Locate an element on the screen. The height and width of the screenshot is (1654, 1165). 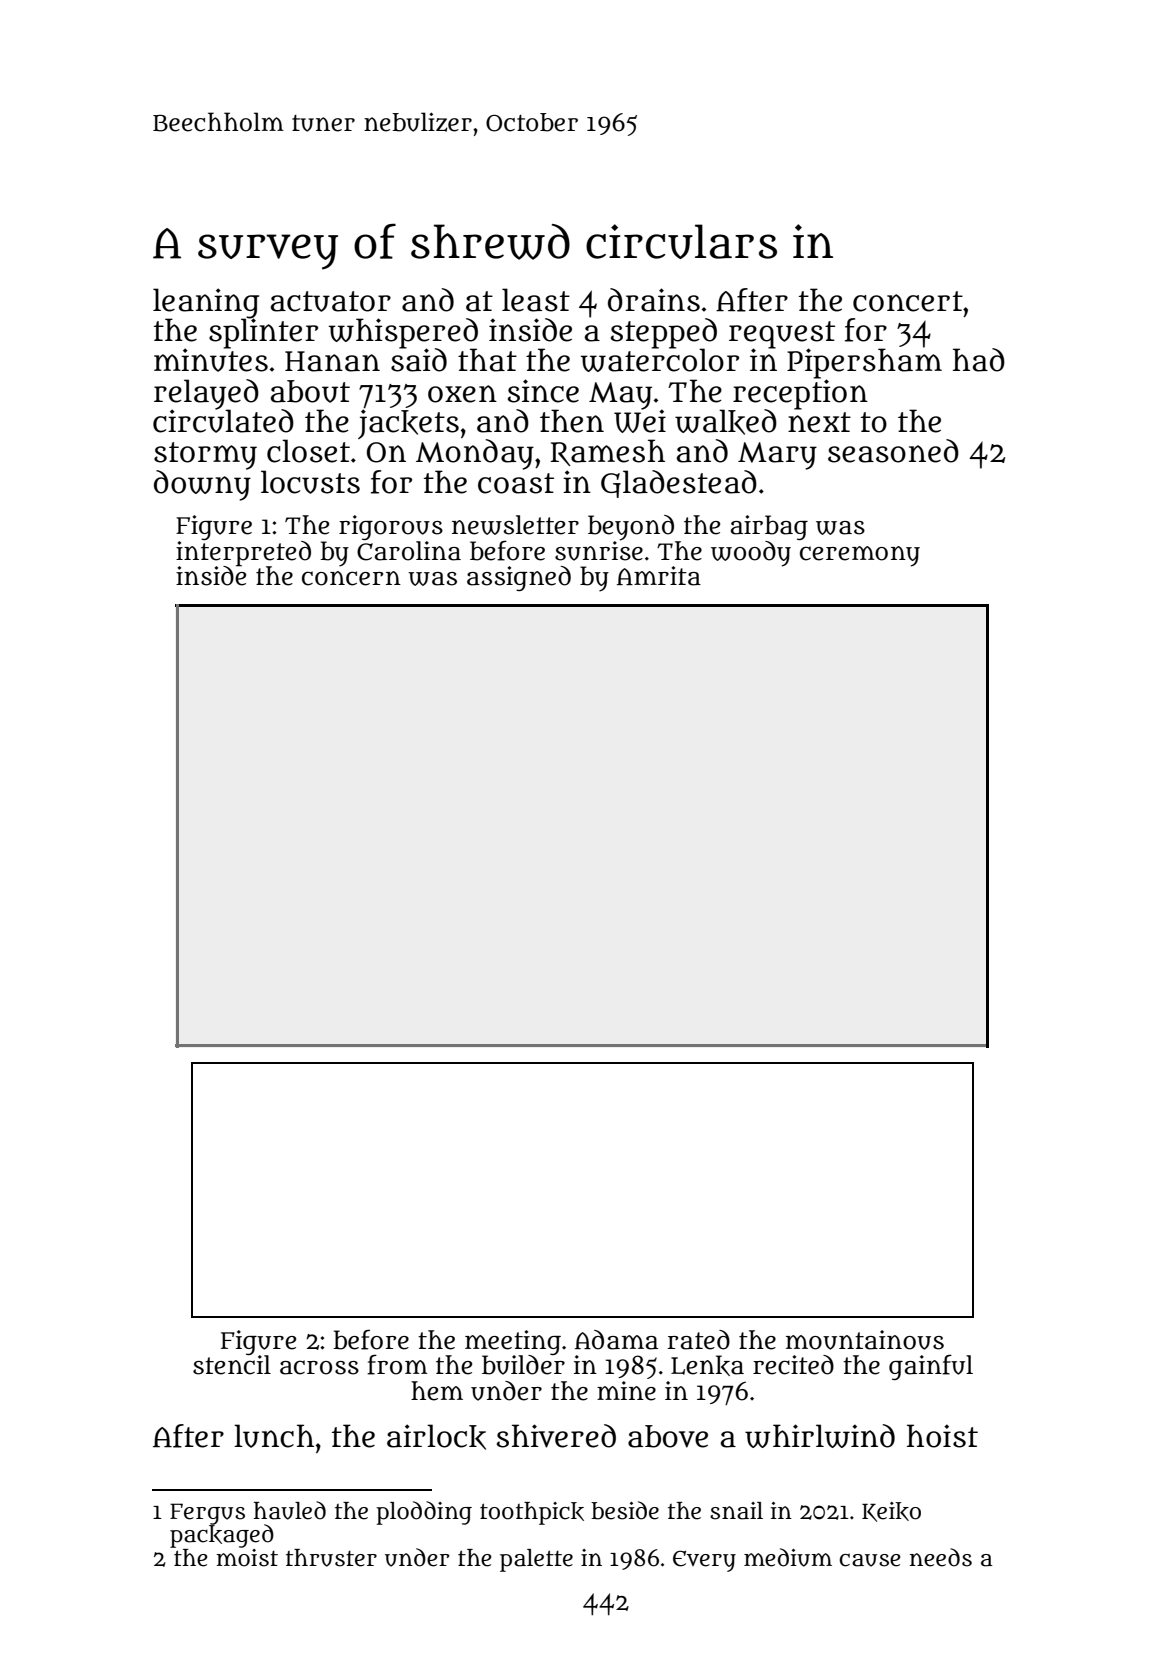
mountainous is located at coordinates (865, 1340).
